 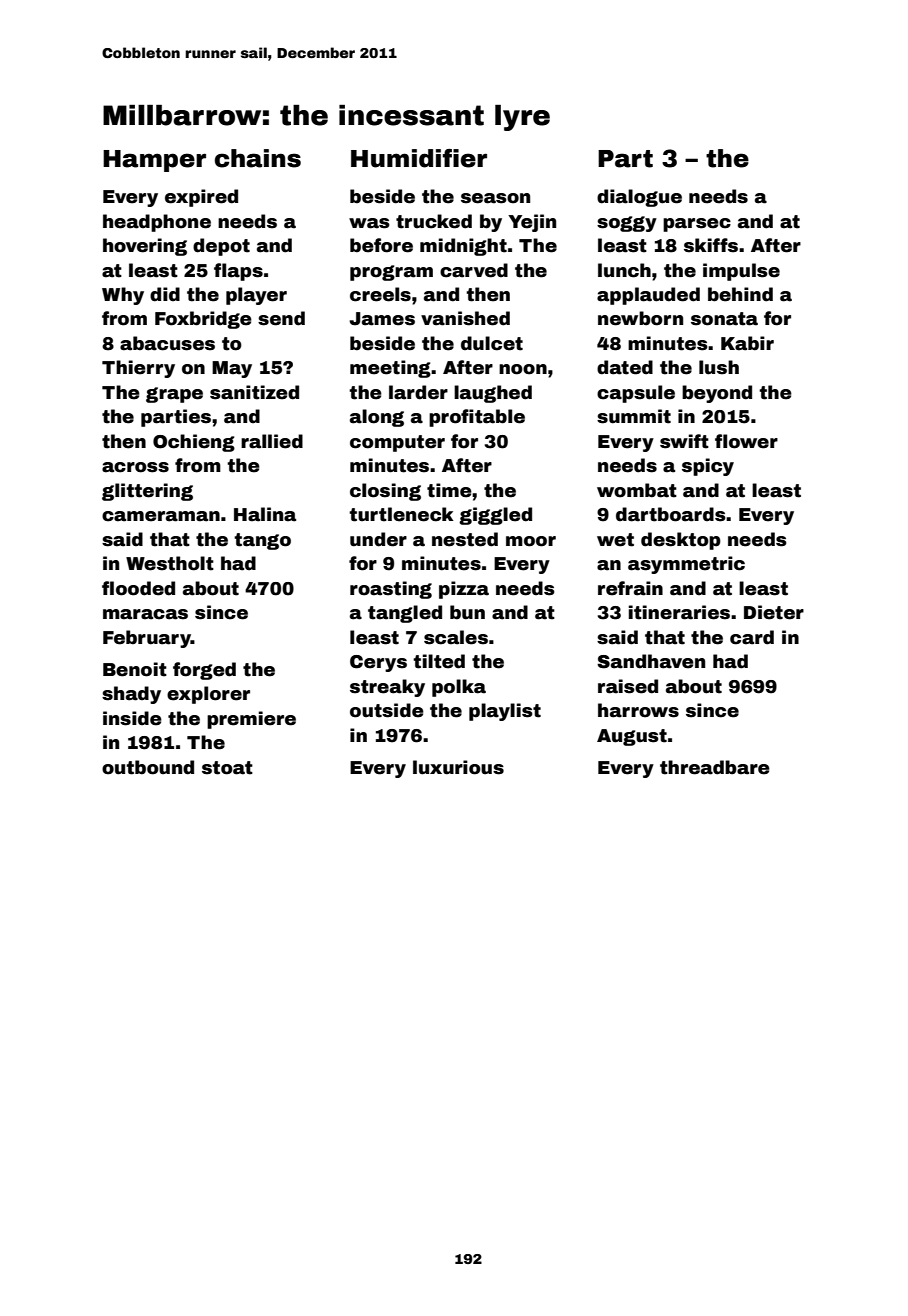 What do you see at coordinates (419, 158) in the screenshot?
I see `Humidifier` at bounding box center [419, 158].
